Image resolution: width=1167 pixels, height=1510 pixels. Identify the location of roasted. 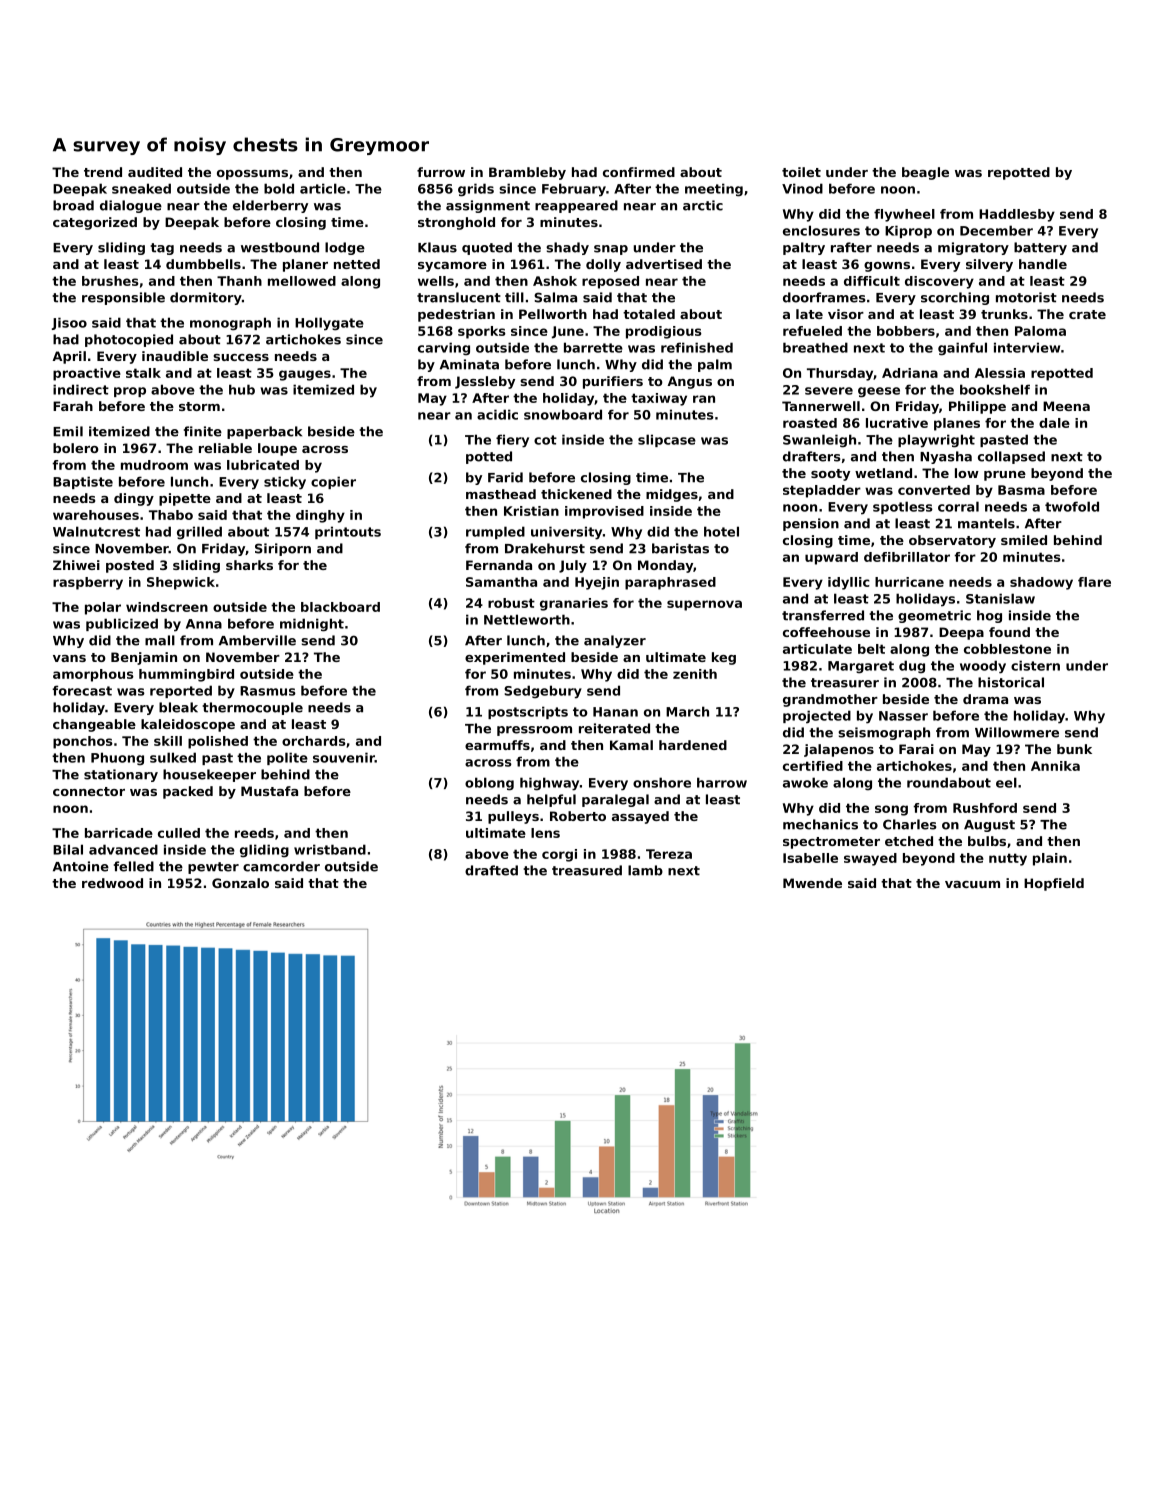
(810, 423).
